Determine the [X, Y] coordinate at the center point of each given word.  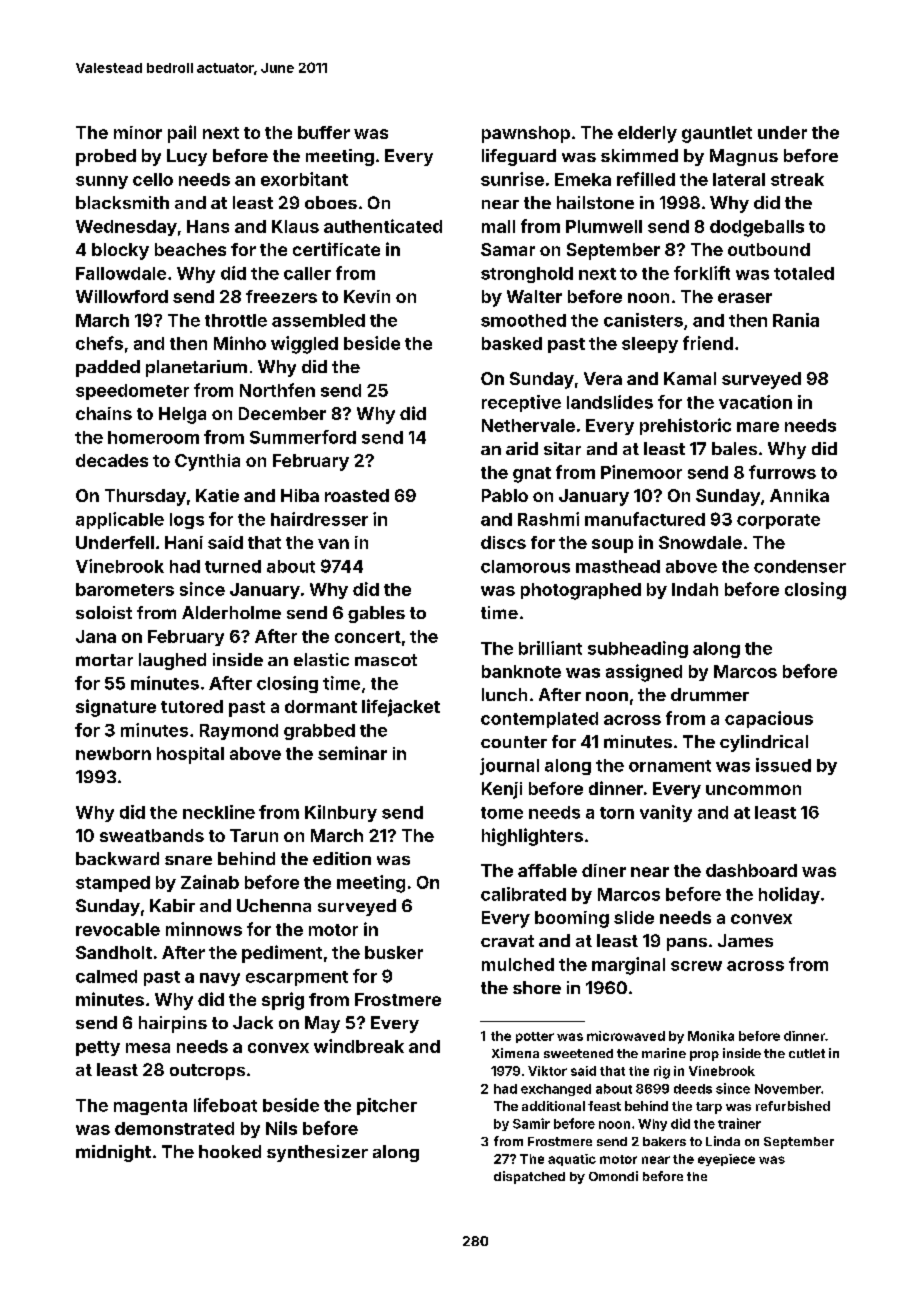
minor [138, 132]
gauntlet [717, 134]
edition [342, 858]
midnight [113, 1153]
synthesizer [317, 1153]
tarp [709, 1108]
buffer [324, 132]
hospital [190, 755]
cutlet [807, 1053]
